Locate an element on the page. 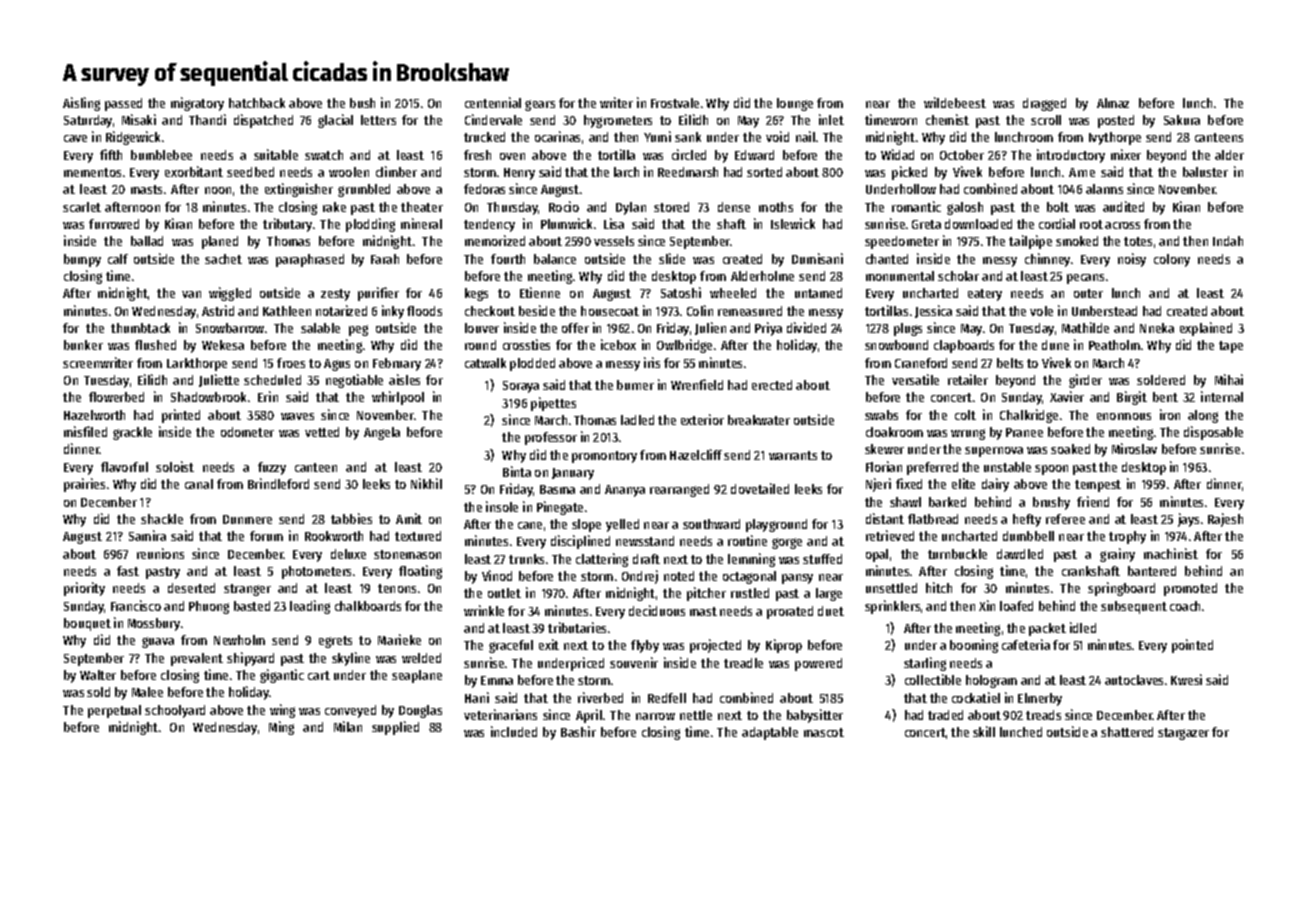 The width and height of the image is (1308, 924). Mihai is located at coordinates (1229, 379).
